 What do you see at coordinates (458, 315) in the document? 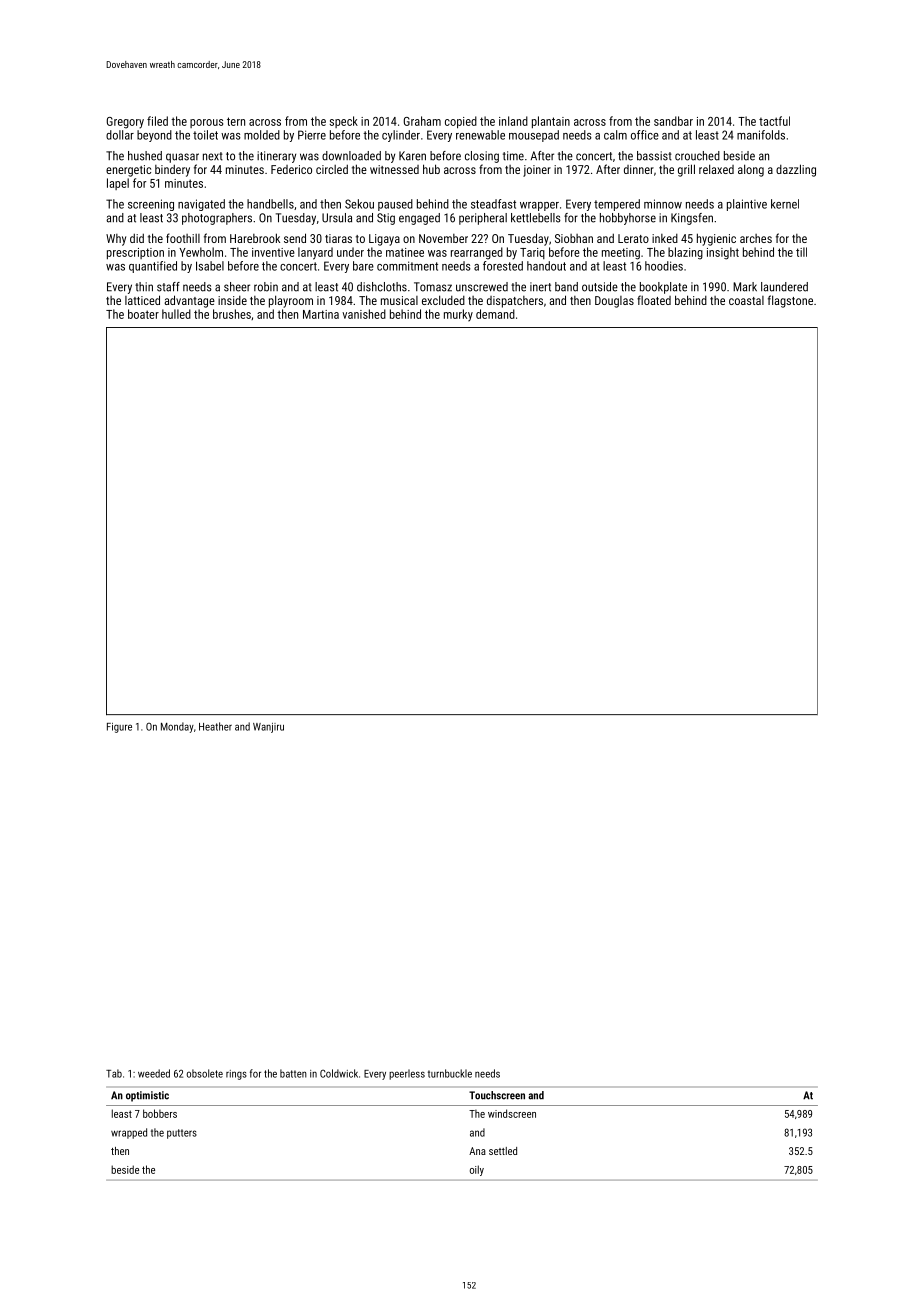
I see `murky` at bounding box center [458, 315].
